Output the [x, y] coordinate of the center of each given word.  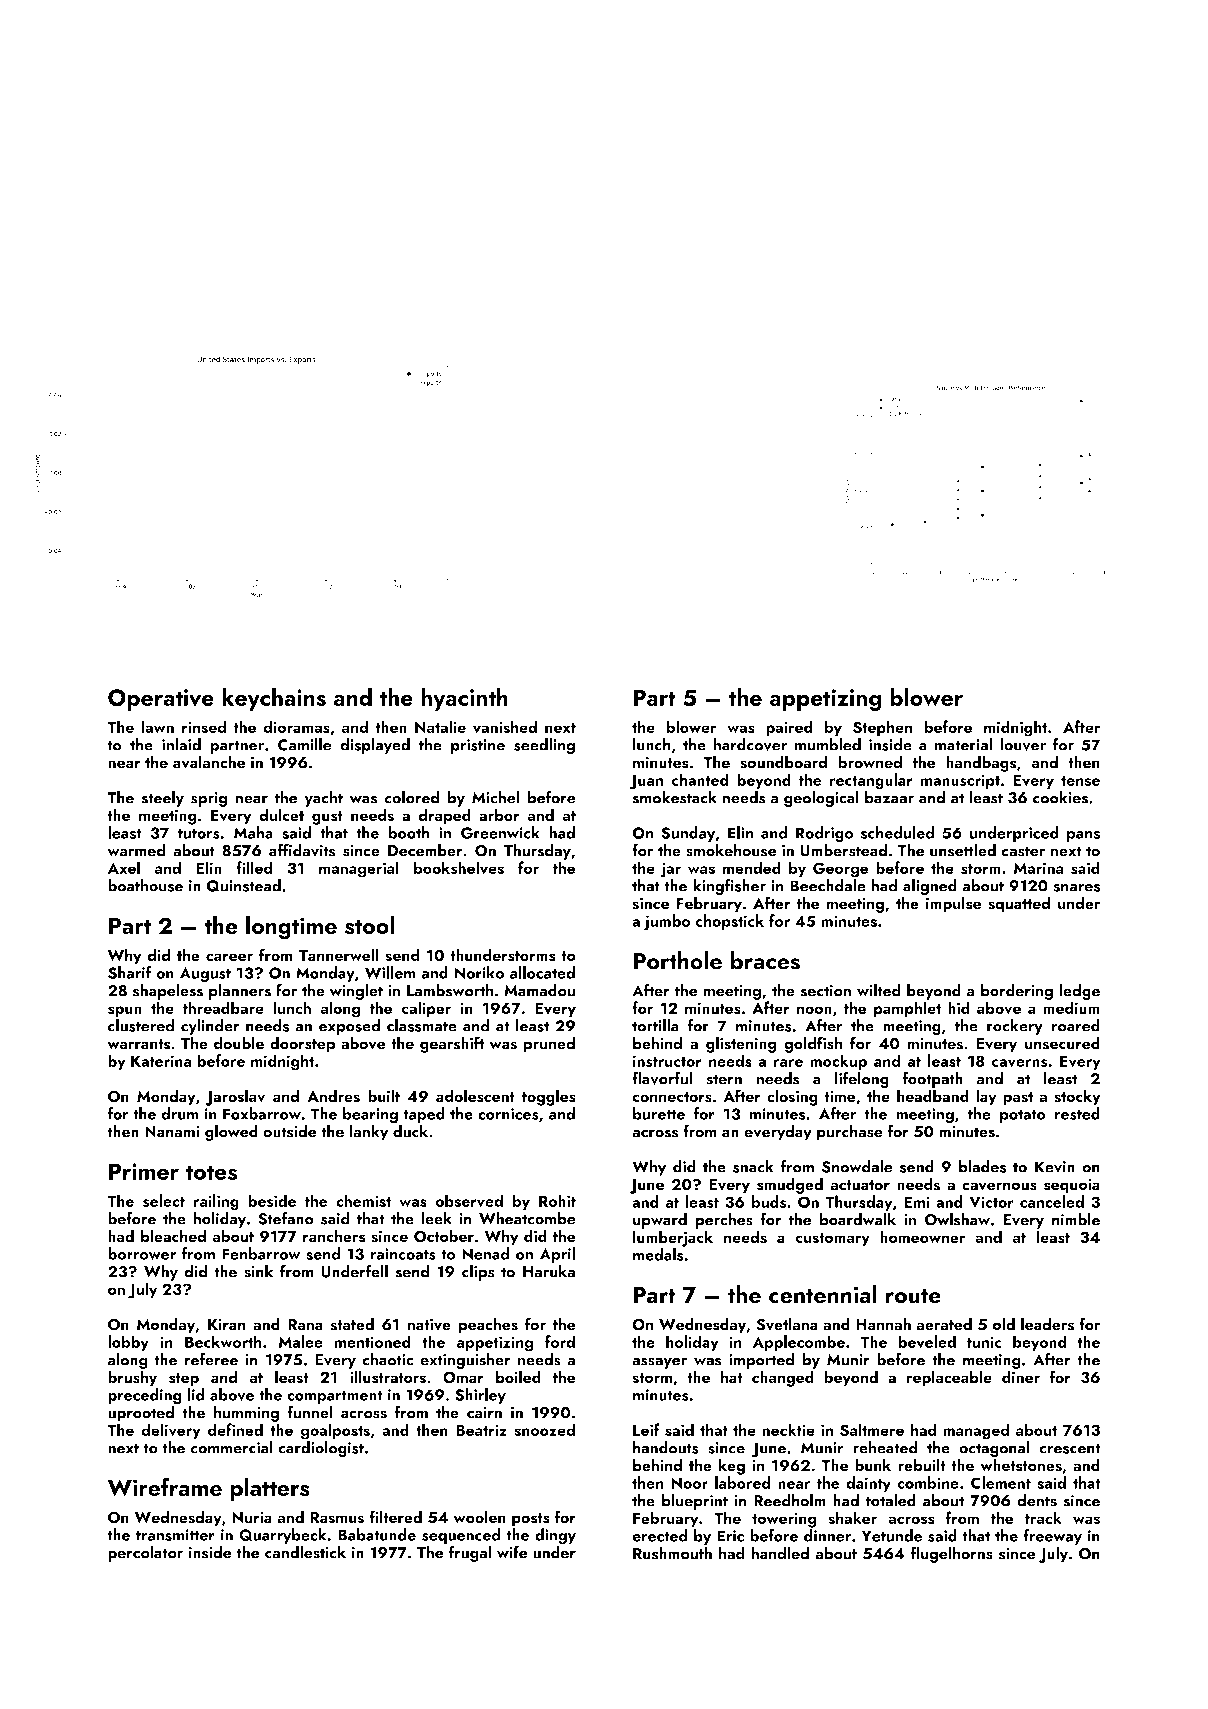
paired [789, 728]
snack [753, 1166]
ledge [1079, 991]
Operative [161, 700]
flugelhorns [951, 1554]
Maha [253, 832]
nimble [1076, 1219]
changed [783, 1378]
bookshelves [459, 867]
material [963, 744]
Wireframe [165, 1487]
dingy [555, 1536]
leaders [1047, 1324]
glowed [231, 1132]
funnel [310, 1412]
